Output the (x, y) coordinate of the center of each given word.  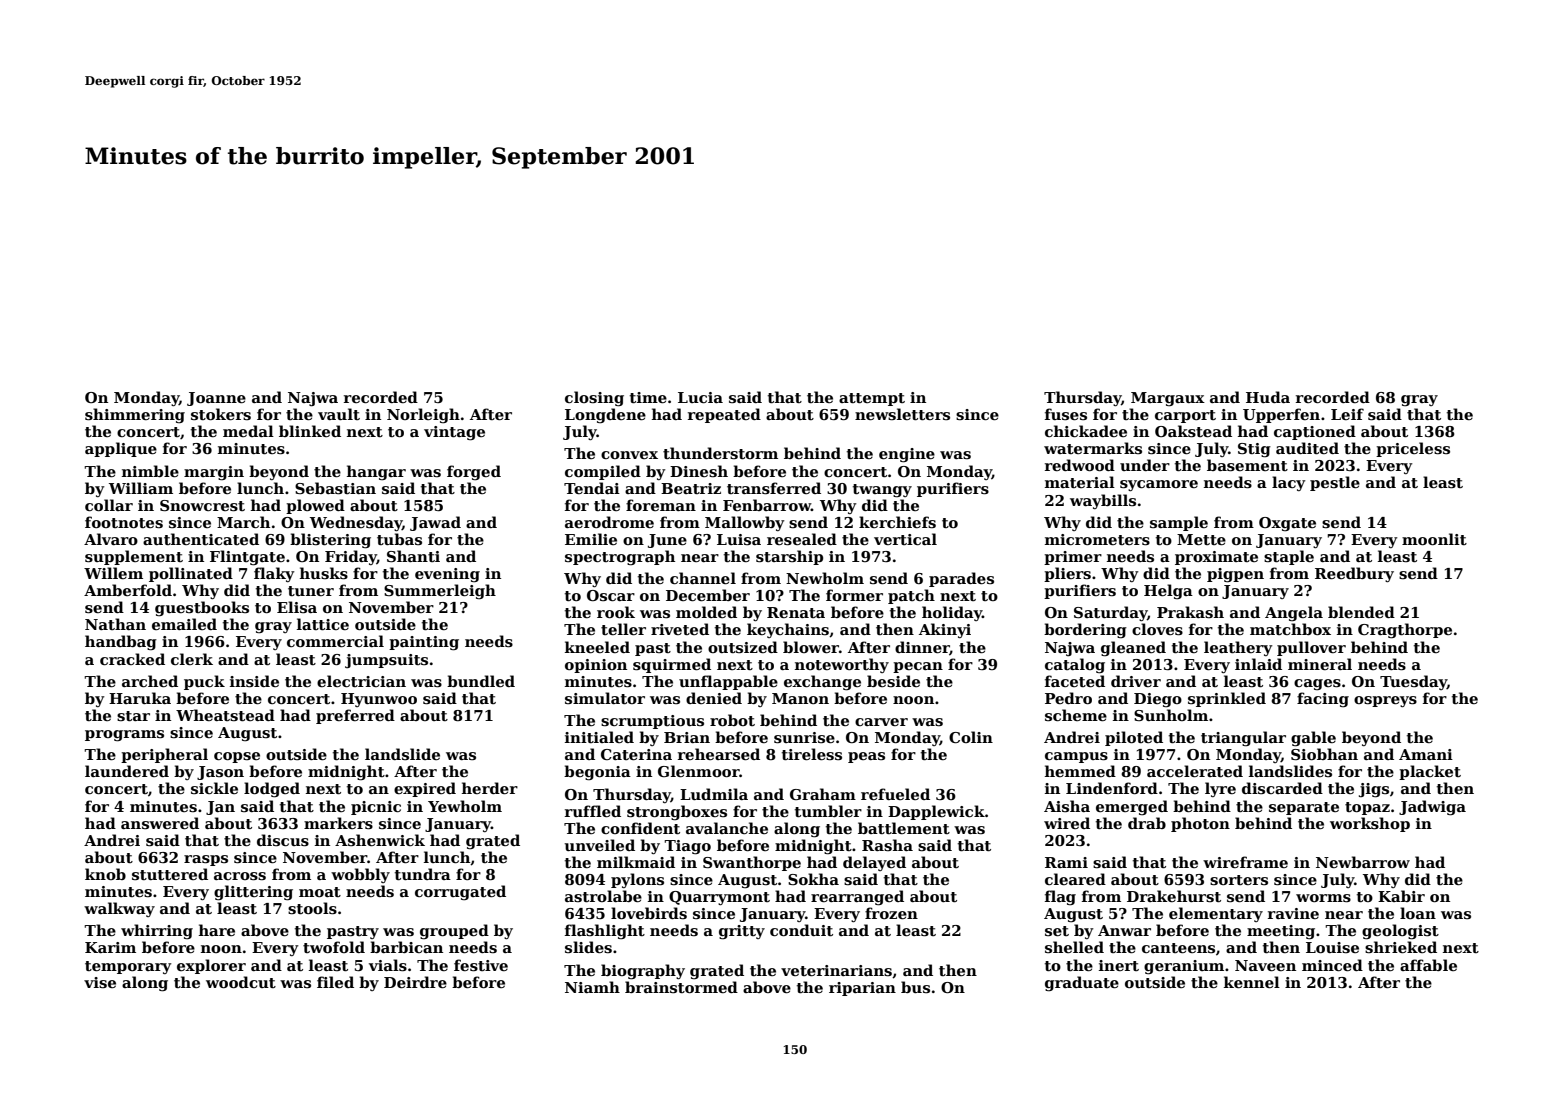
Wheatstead (225, 715)
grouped (454, 931)
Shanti (413, 556)
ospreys (1385, 701)
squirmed (672, 665)
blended (1361, 612)
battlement (904, 828)
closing (594, 399)
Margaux (1168, 399)
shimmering (135, 416)
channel (703, 578)
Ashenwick (380, 840)
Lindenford (1112, 788)
